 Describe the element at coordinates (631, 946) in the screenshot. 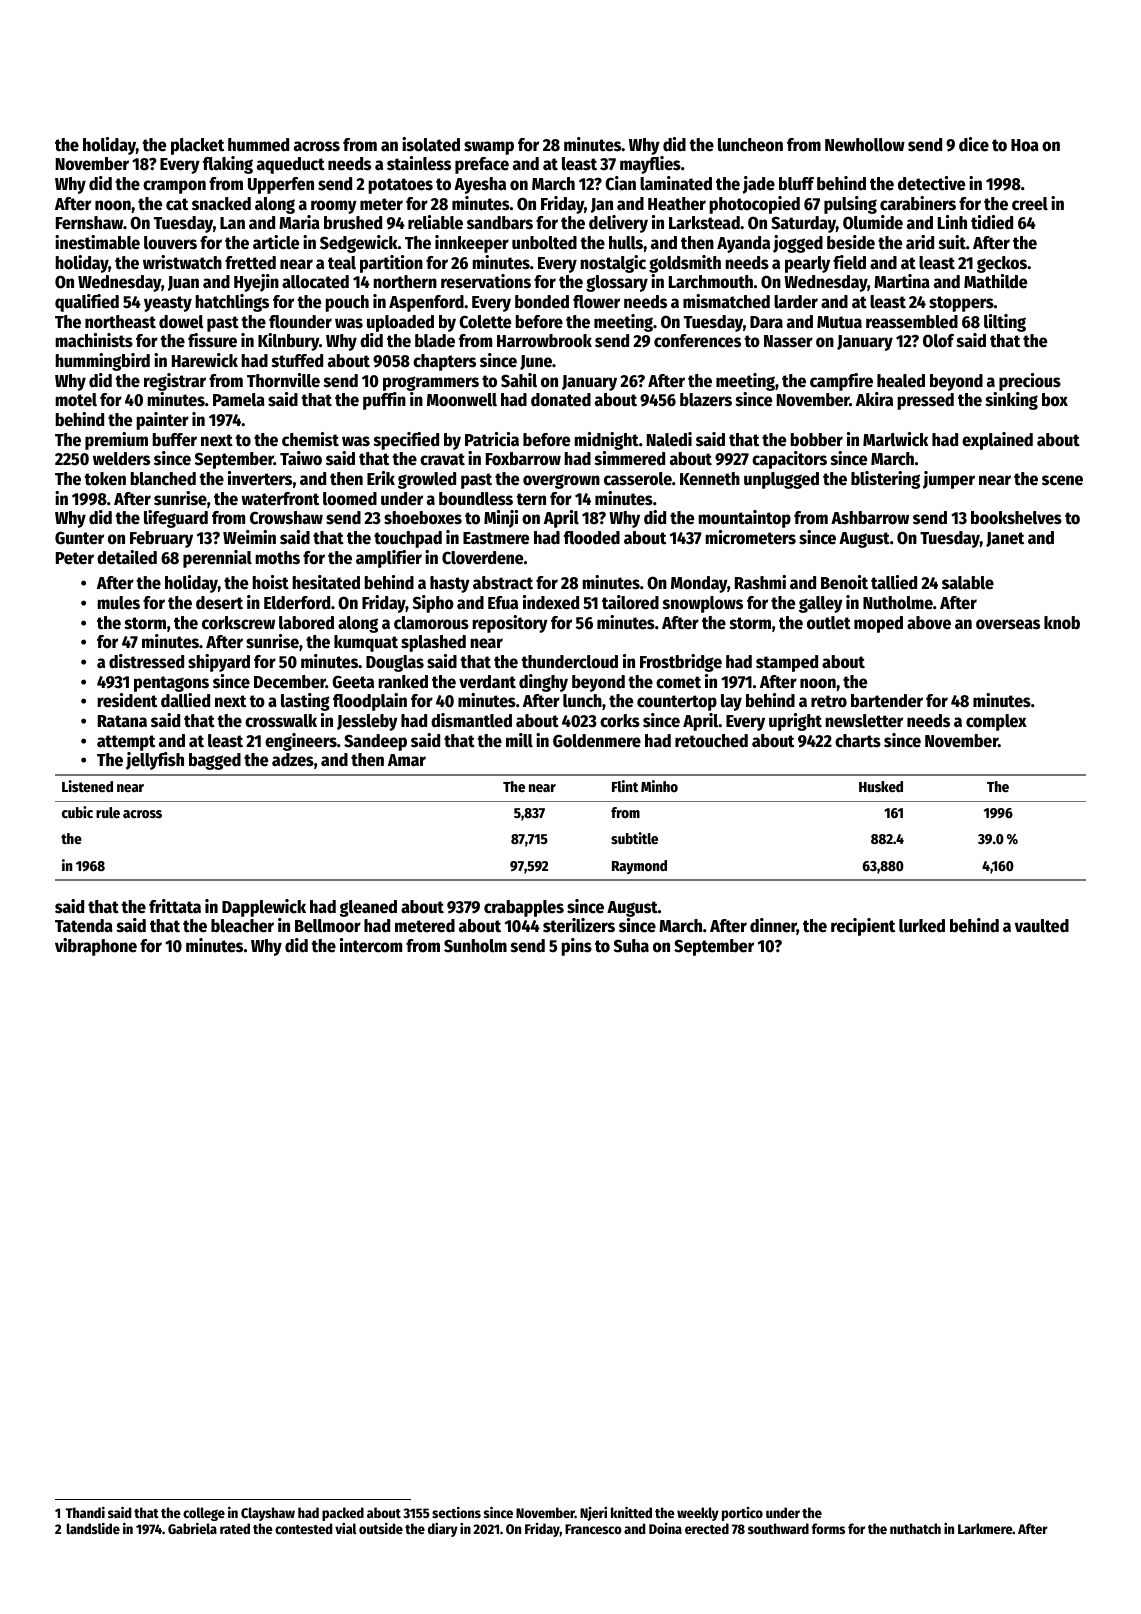

I see `Suha` at that location.
